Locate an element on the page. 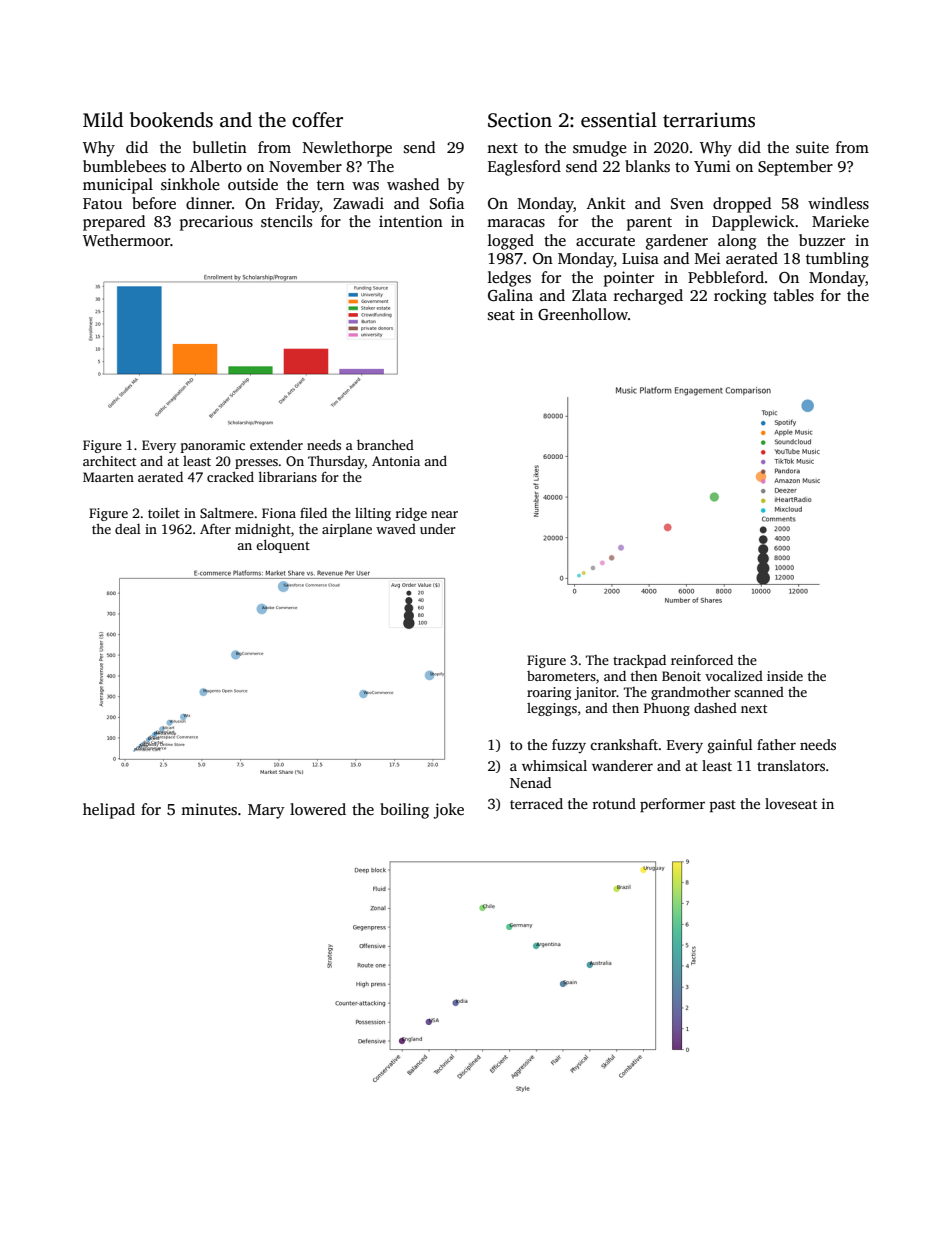 Image resolution: width=952 pixels, height=1233 pixels. coffer is located at coordinates (317, 120).
